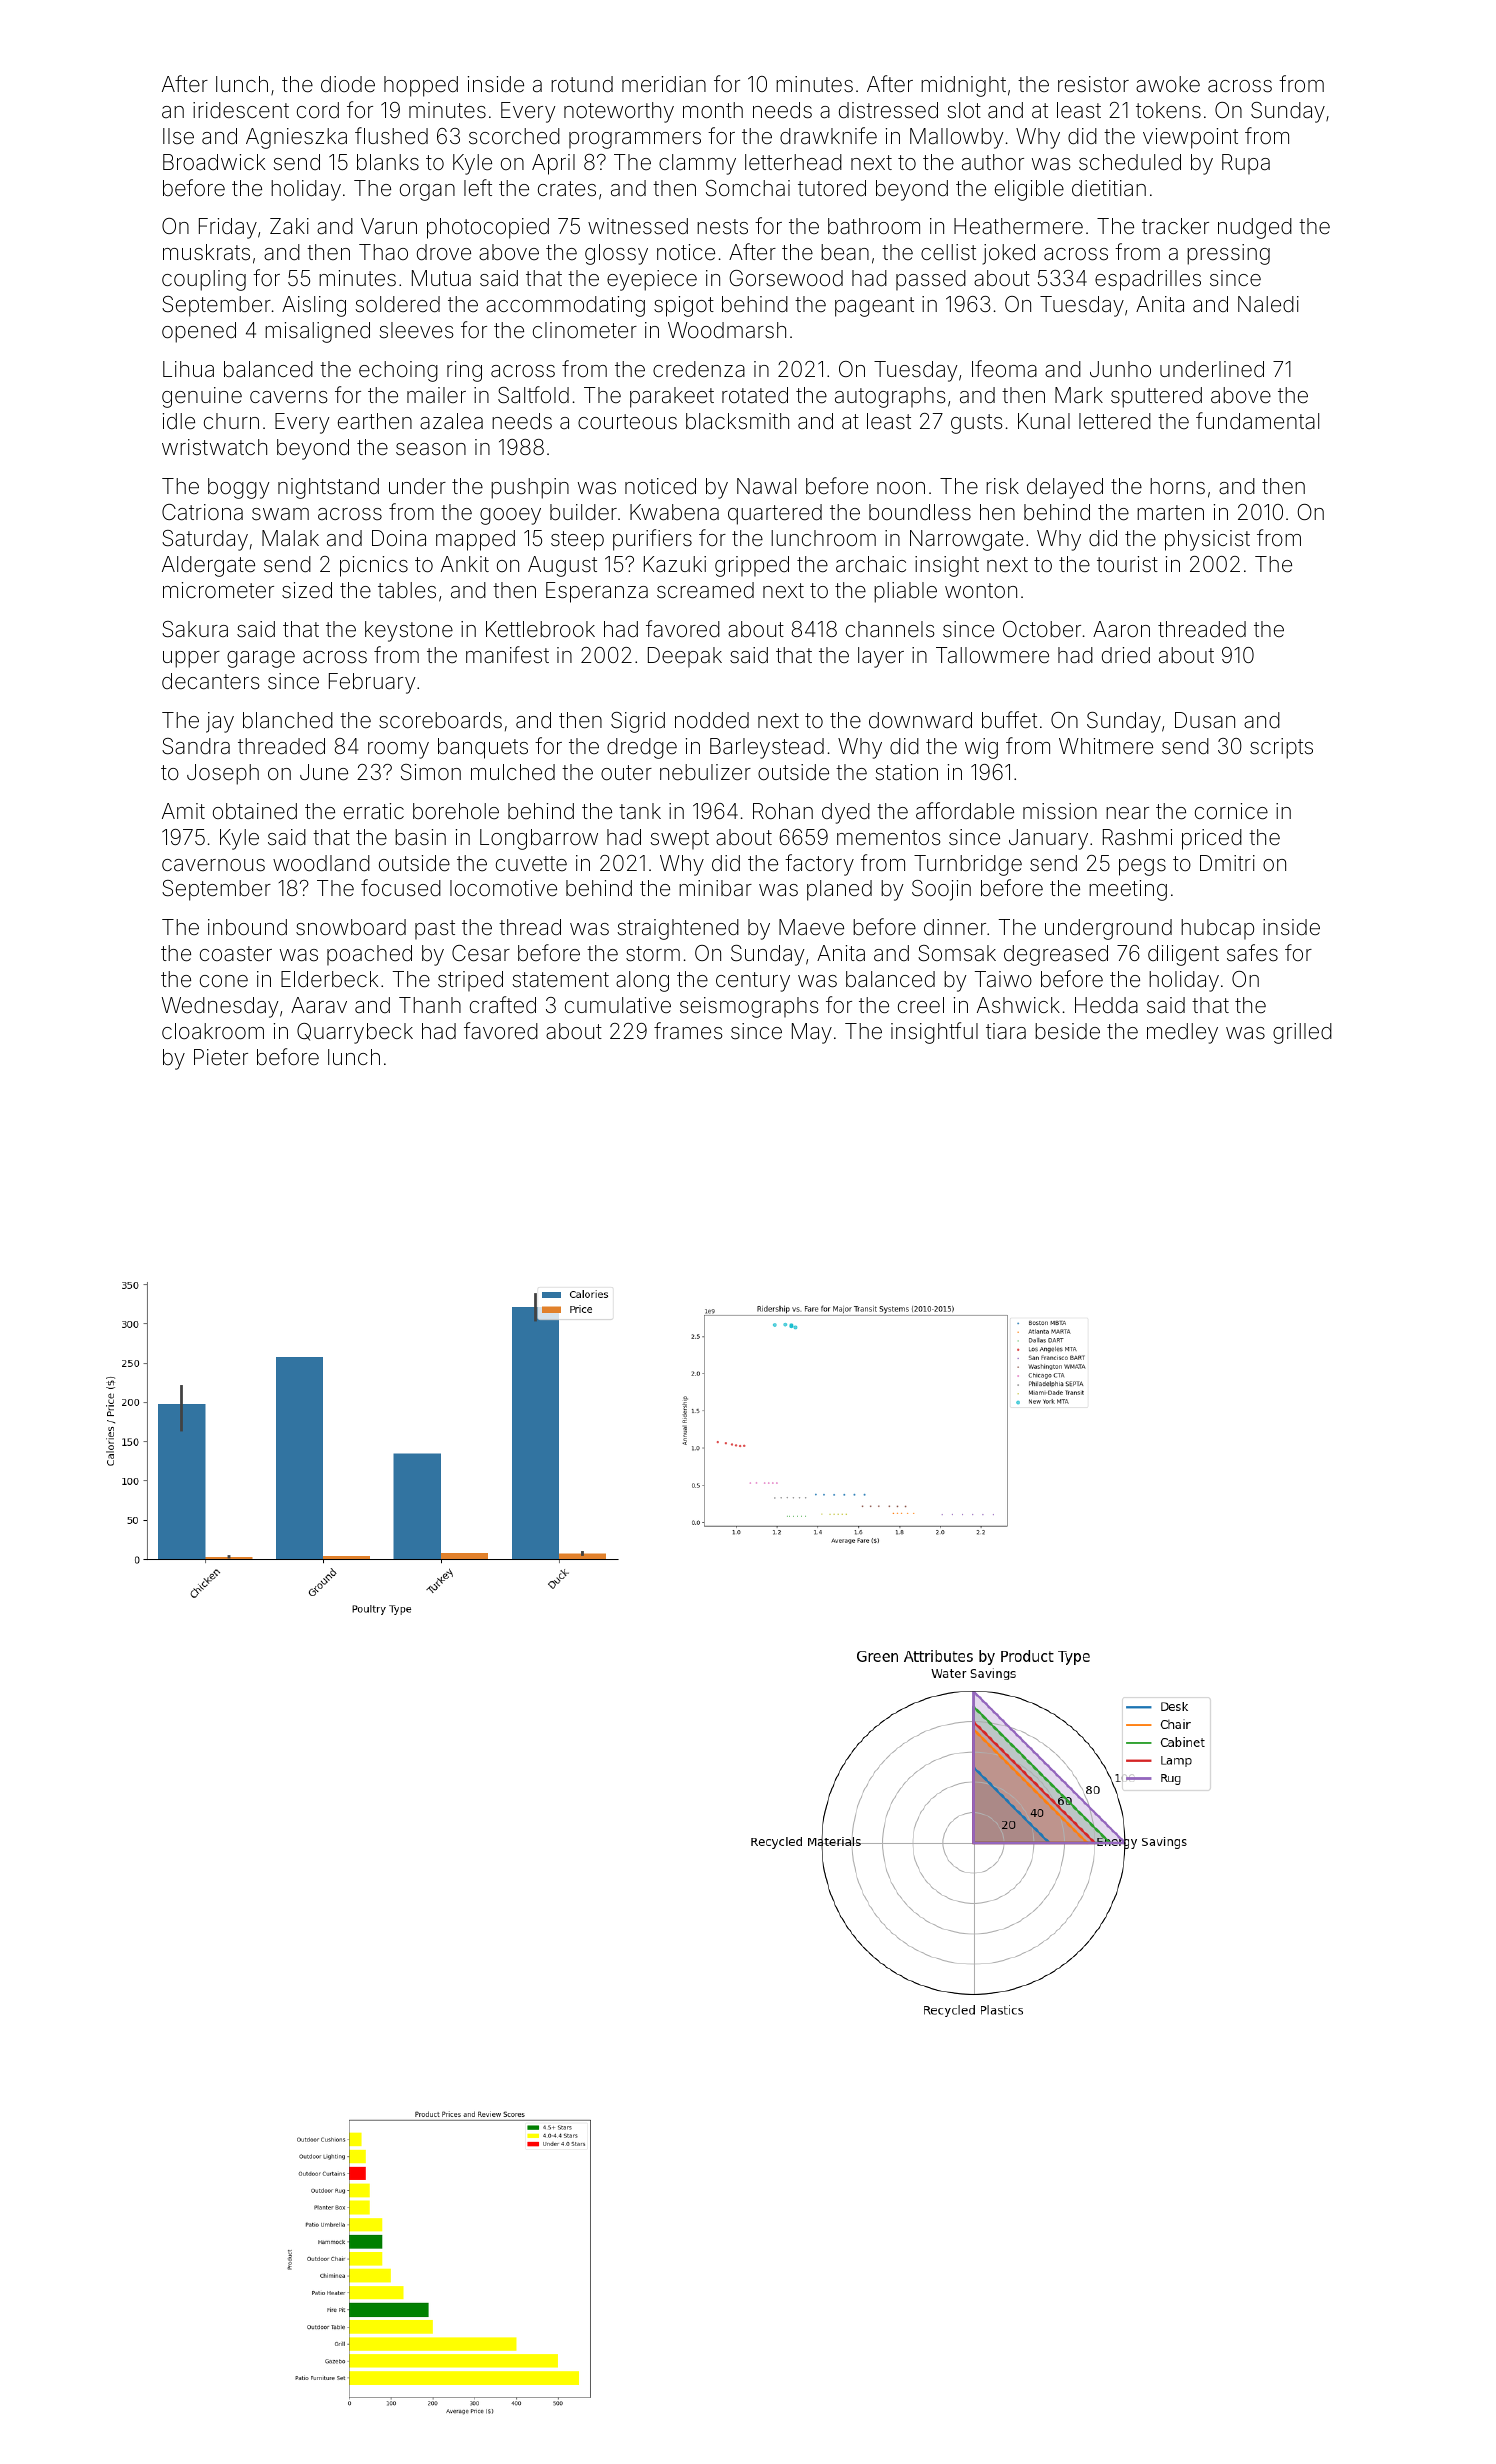 This document has height=2464, width=1496. What do you see at coordinates (1182, 1033) in the document?
I see `medley` at bounding box center [1182, 1033].
